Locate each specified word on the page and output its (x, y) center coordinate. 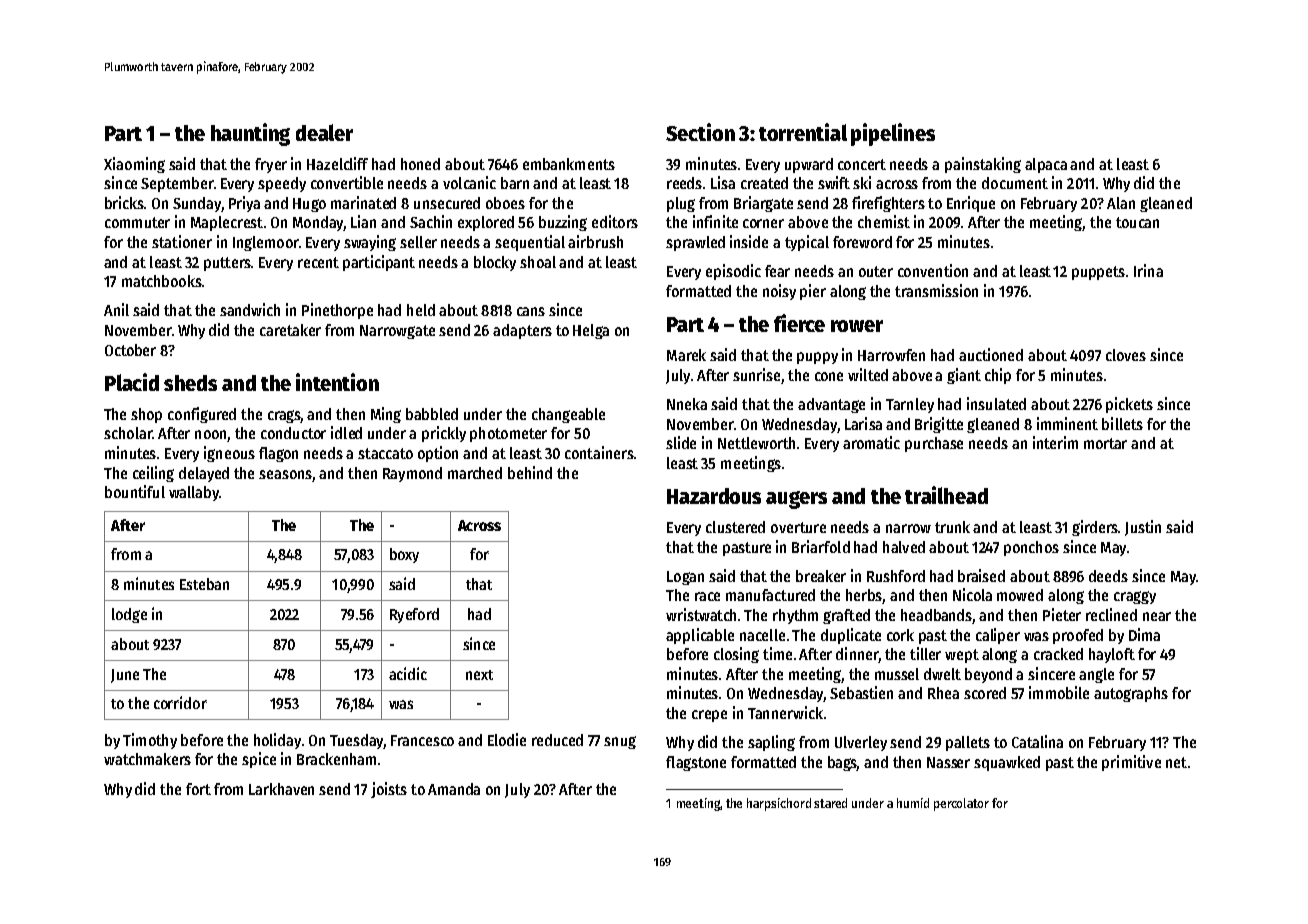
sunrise (756, 374)
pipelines (893, 134)
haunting (250, 134)
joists (389, 790)
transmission (936, 290)
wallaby (194, 493)
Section (700, 132)
